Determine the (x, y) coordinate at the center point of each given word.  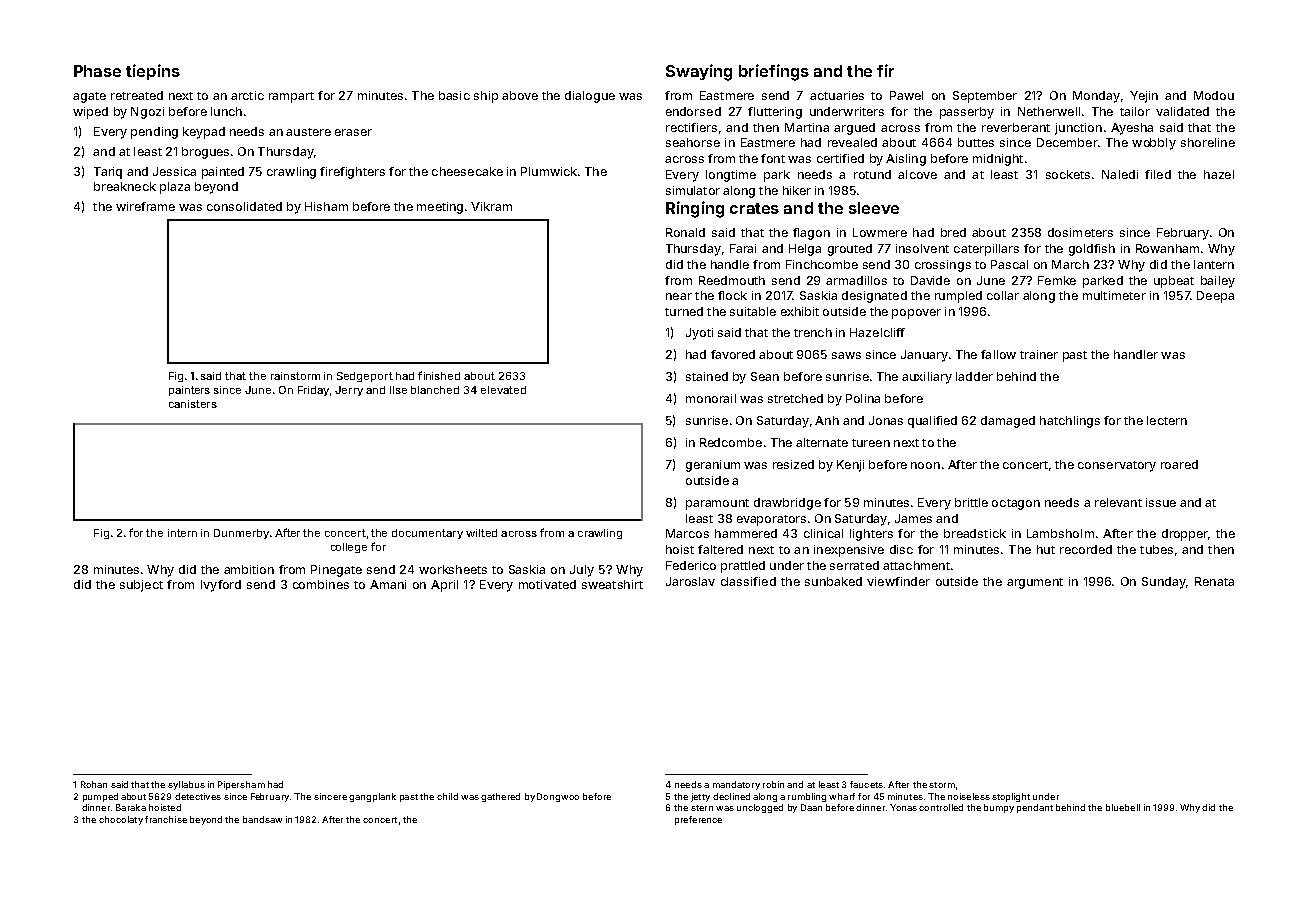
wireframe (145, 206)
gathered (500, 797)
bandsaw (262, 819)
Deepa (1215, 297)
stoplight (1011, 797)
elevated (503, 390)
